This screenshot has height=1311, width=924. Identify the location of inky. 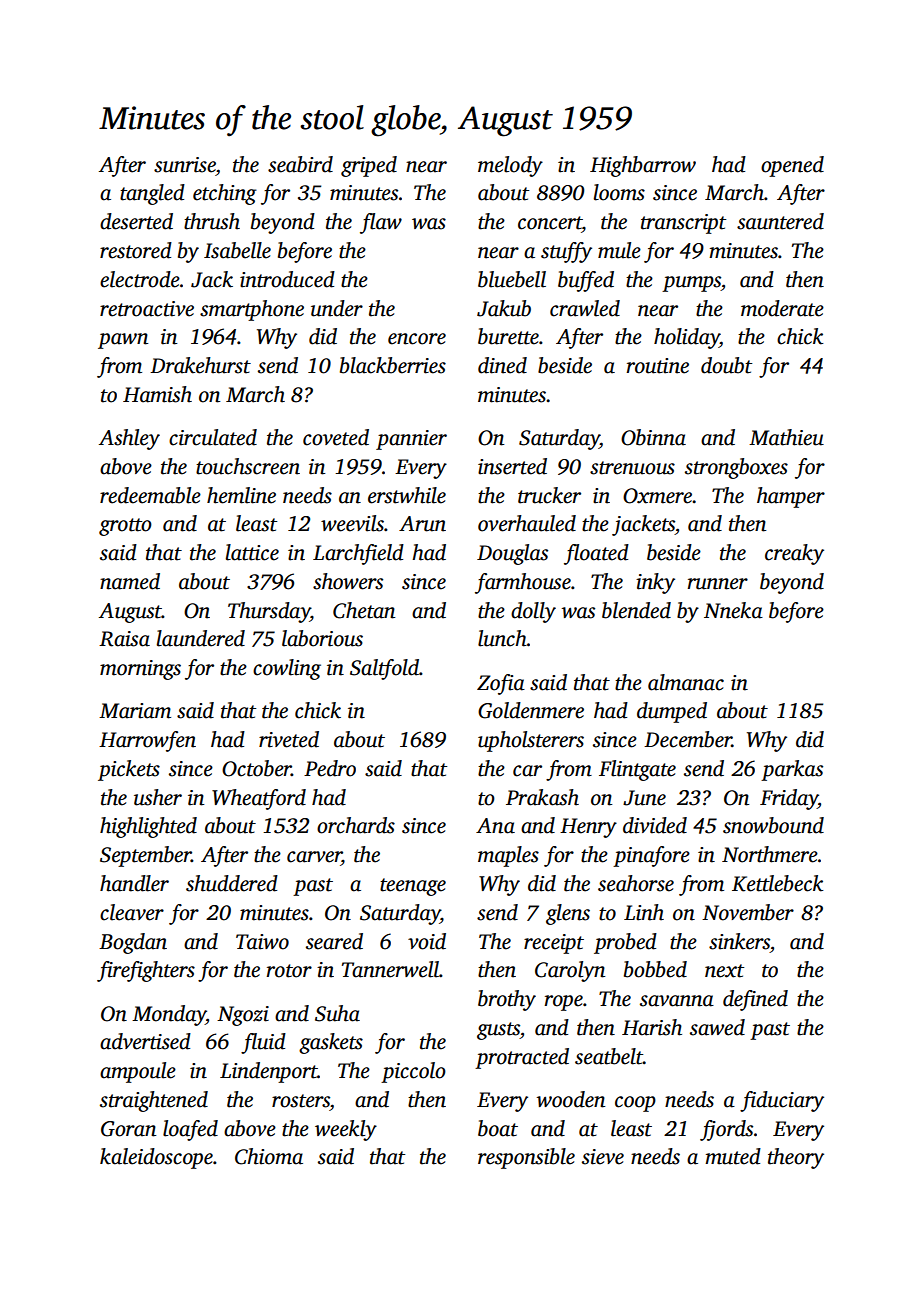
(655, 583).
